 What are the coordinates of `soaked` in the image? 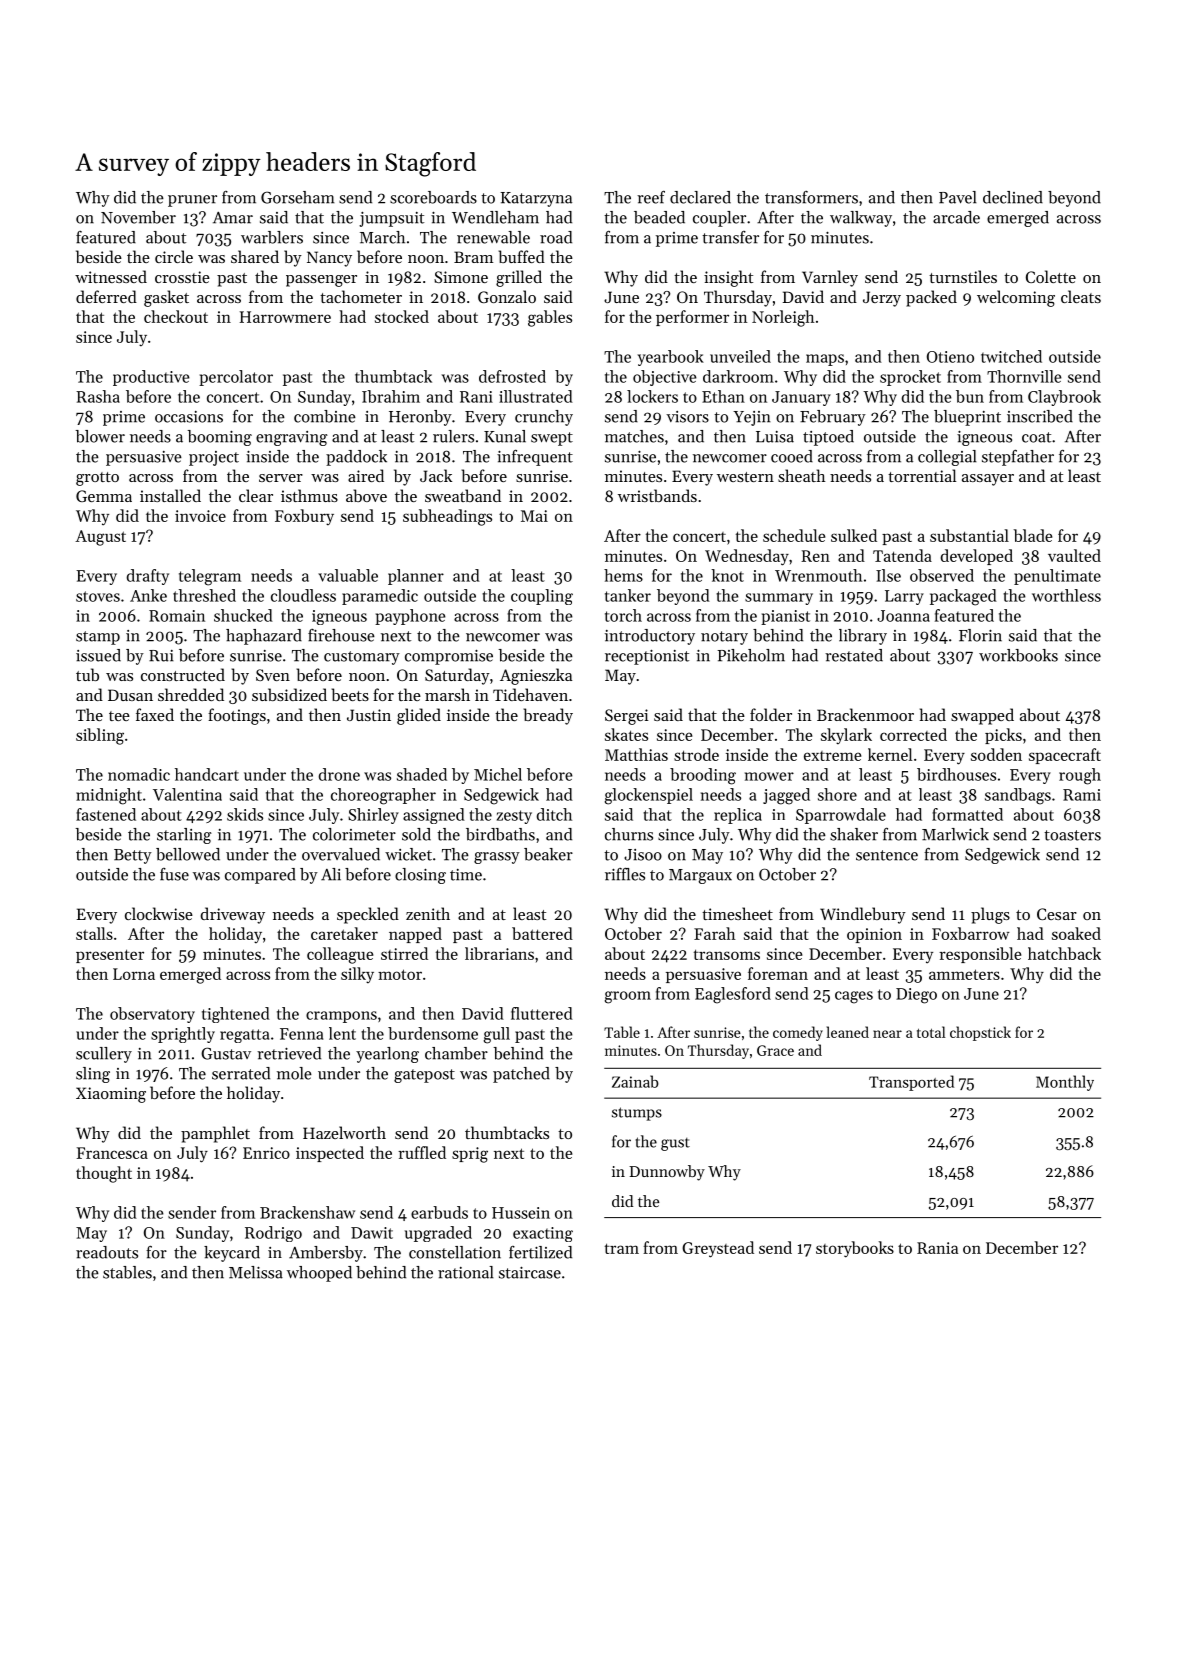 It's located at (1076, 933).
